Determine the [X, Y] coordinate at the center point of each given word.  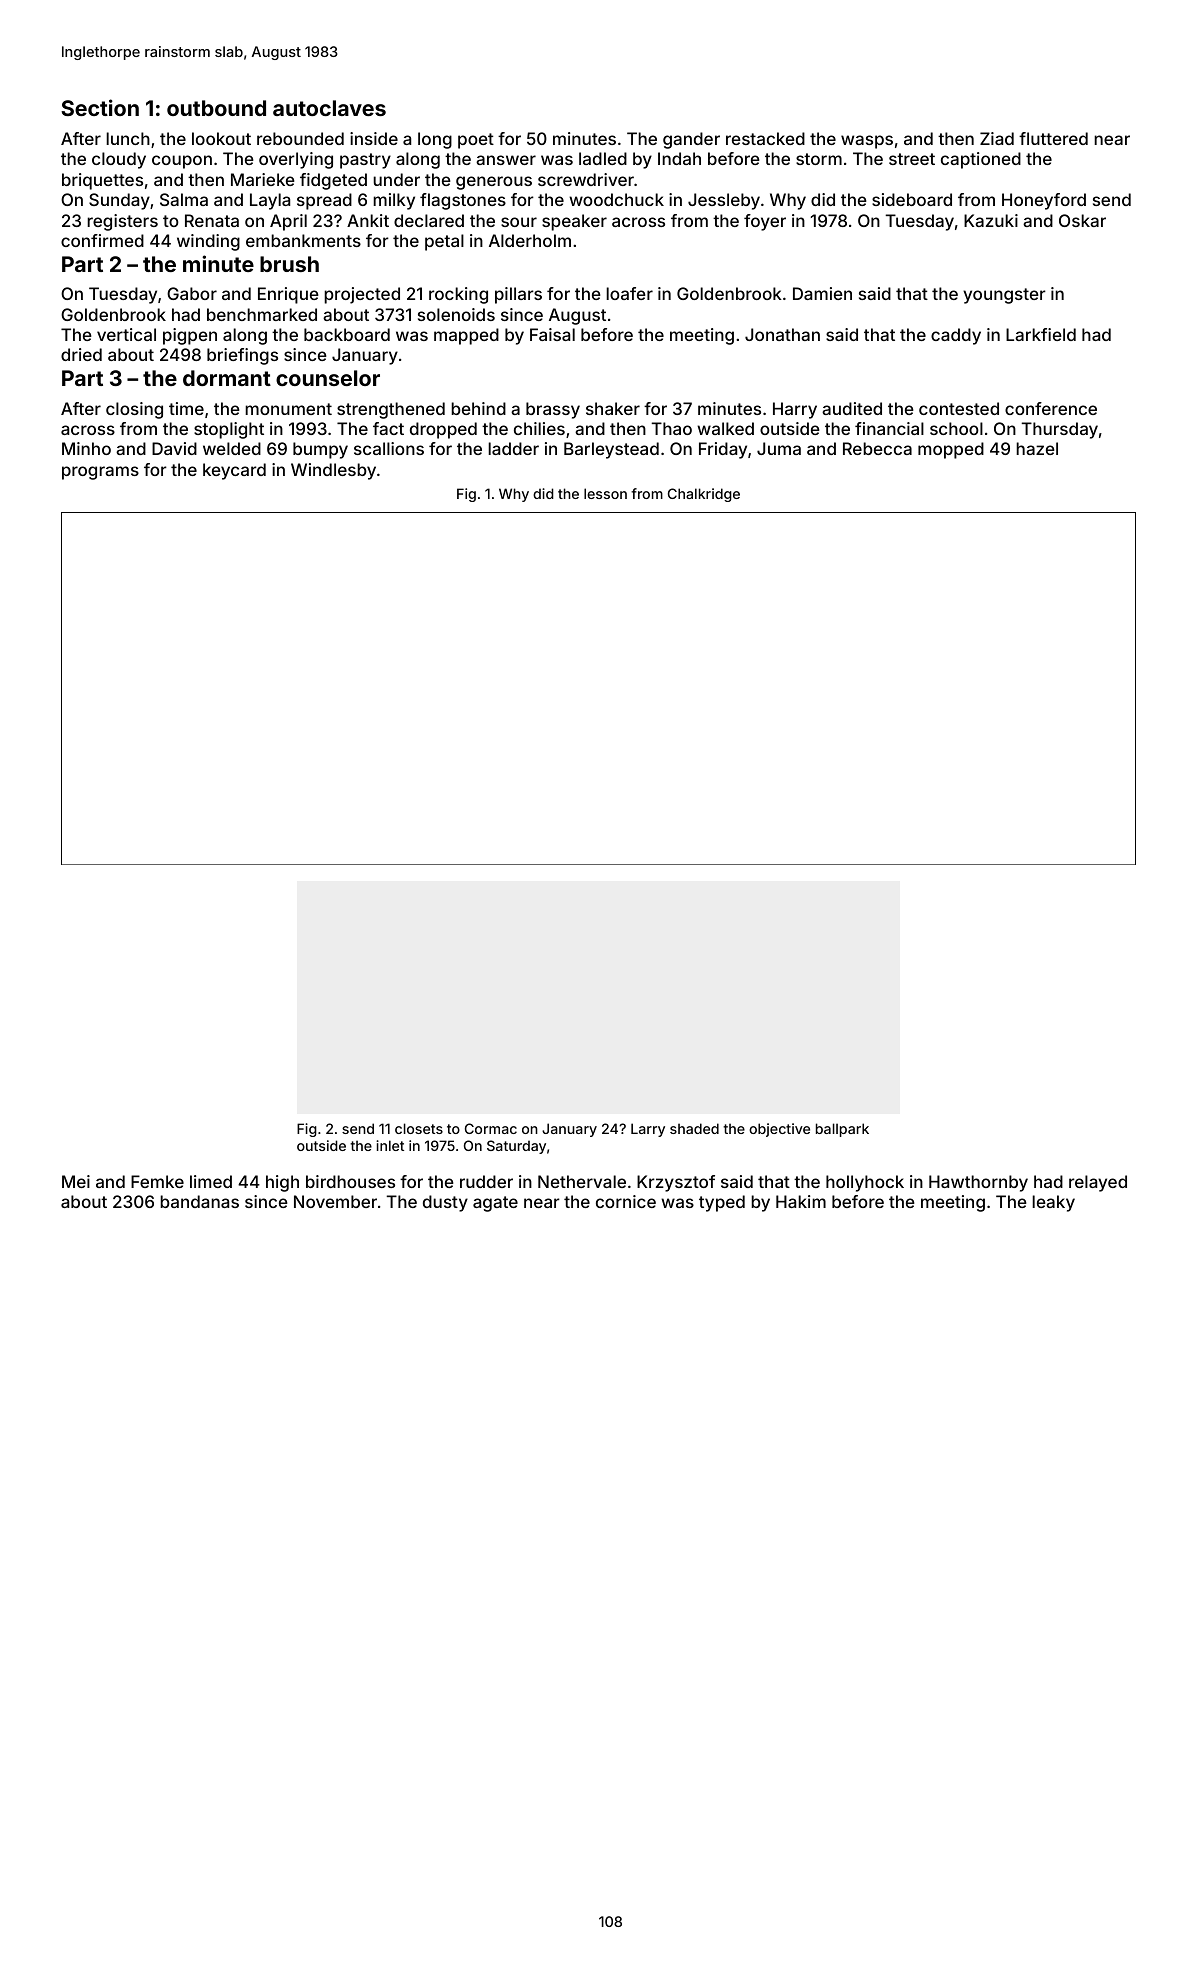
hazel [1037, 448]
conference [1051, 408]
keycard [234, 471]
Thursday [1059, 430]
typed [722, 1203]
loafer [629, 293]
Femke [157, 1181]
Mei [76, 1181]
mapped [466, 336]
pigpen [190, 336]
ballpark [842, 1130]
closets [419, 1128]
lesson [605, 493]
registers [122, 222]
